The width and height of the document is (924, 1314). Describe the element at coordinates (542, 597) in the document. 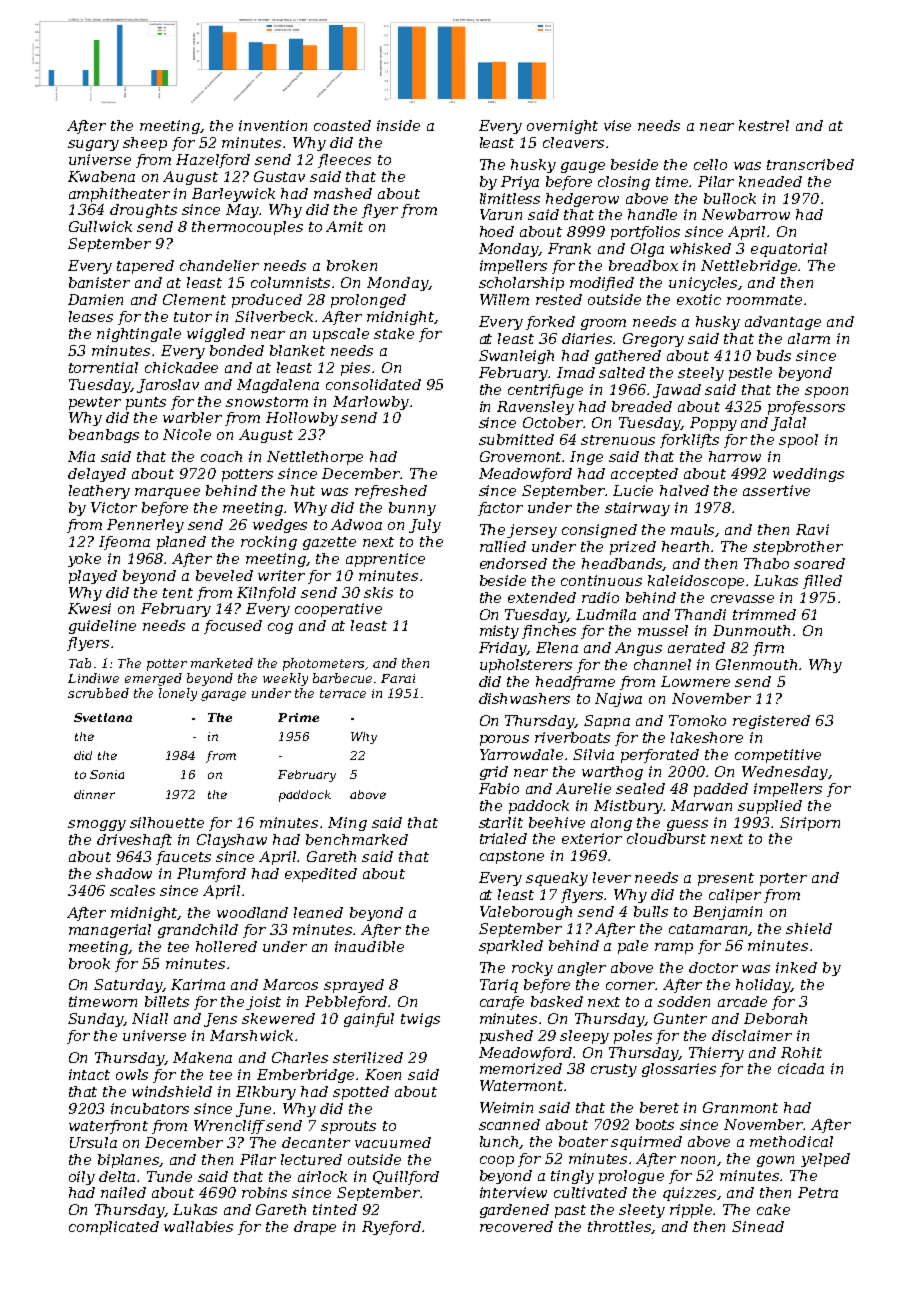

I see `extended` at that location.
